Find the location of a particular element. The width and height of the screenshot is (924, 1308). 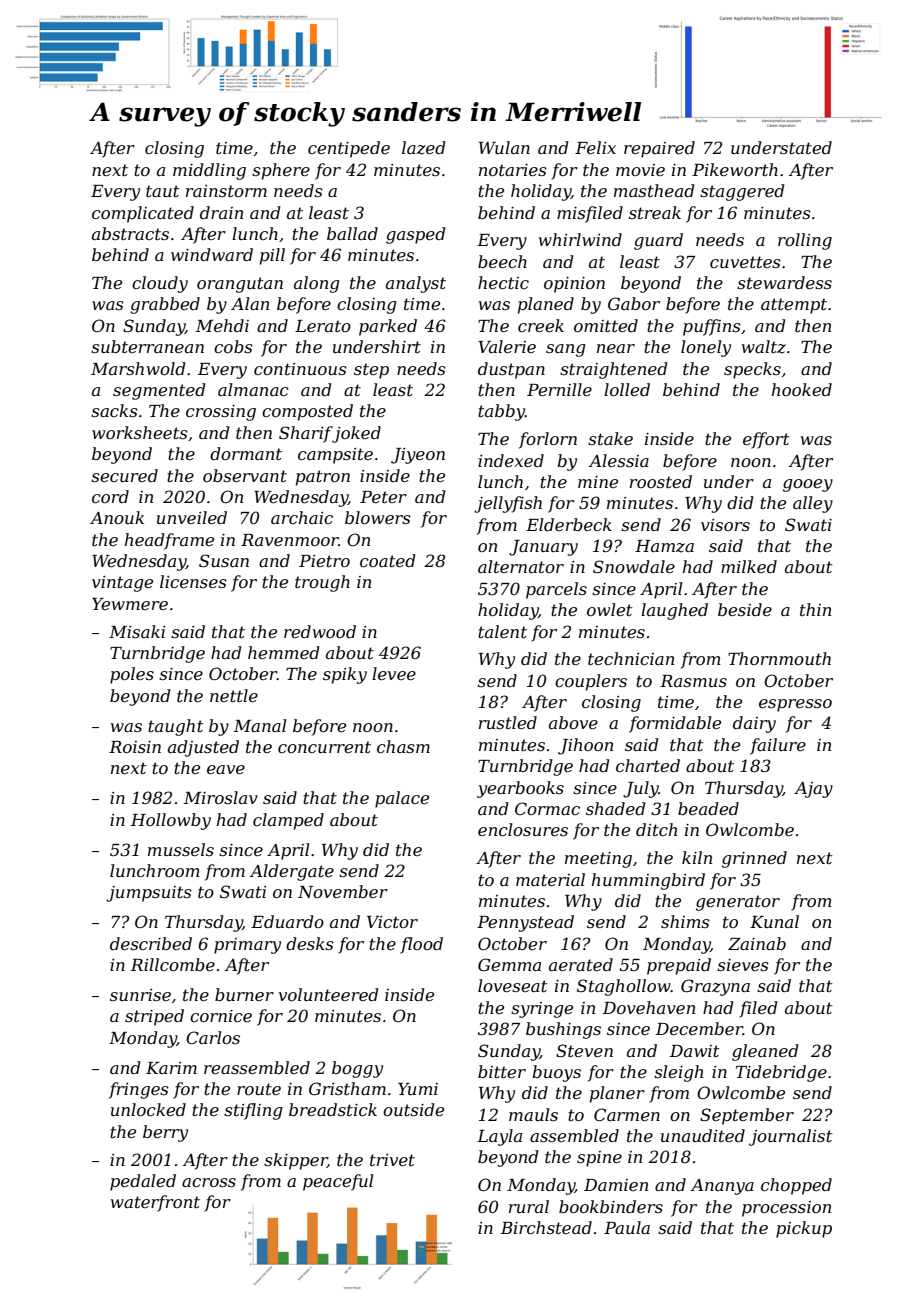

Pikeworth is located at coordinates (735, 169).
